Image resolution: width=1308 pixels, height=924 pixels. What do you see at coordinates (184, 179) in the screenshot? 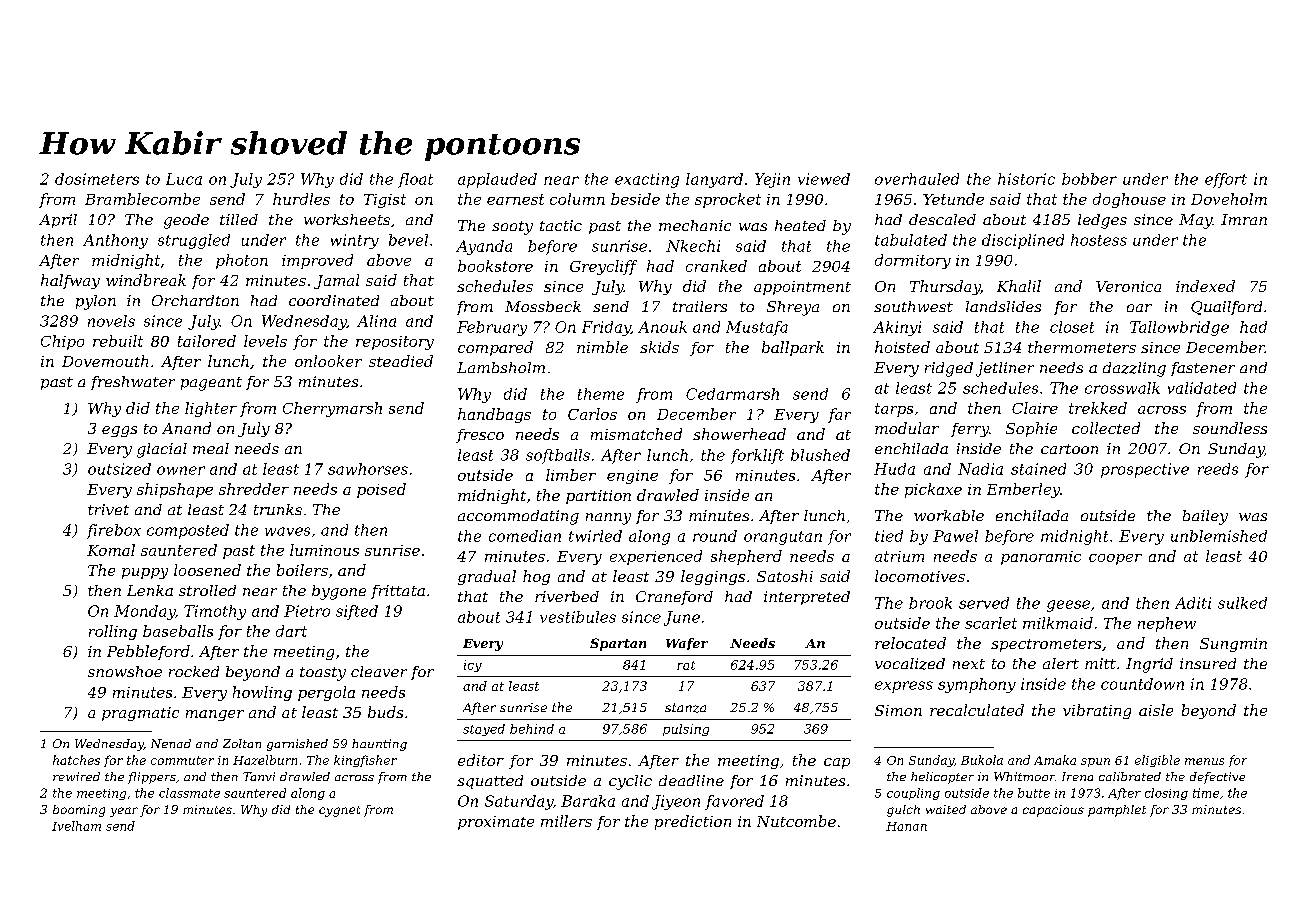
I see `Luca` at bounding box center [184, 179].
